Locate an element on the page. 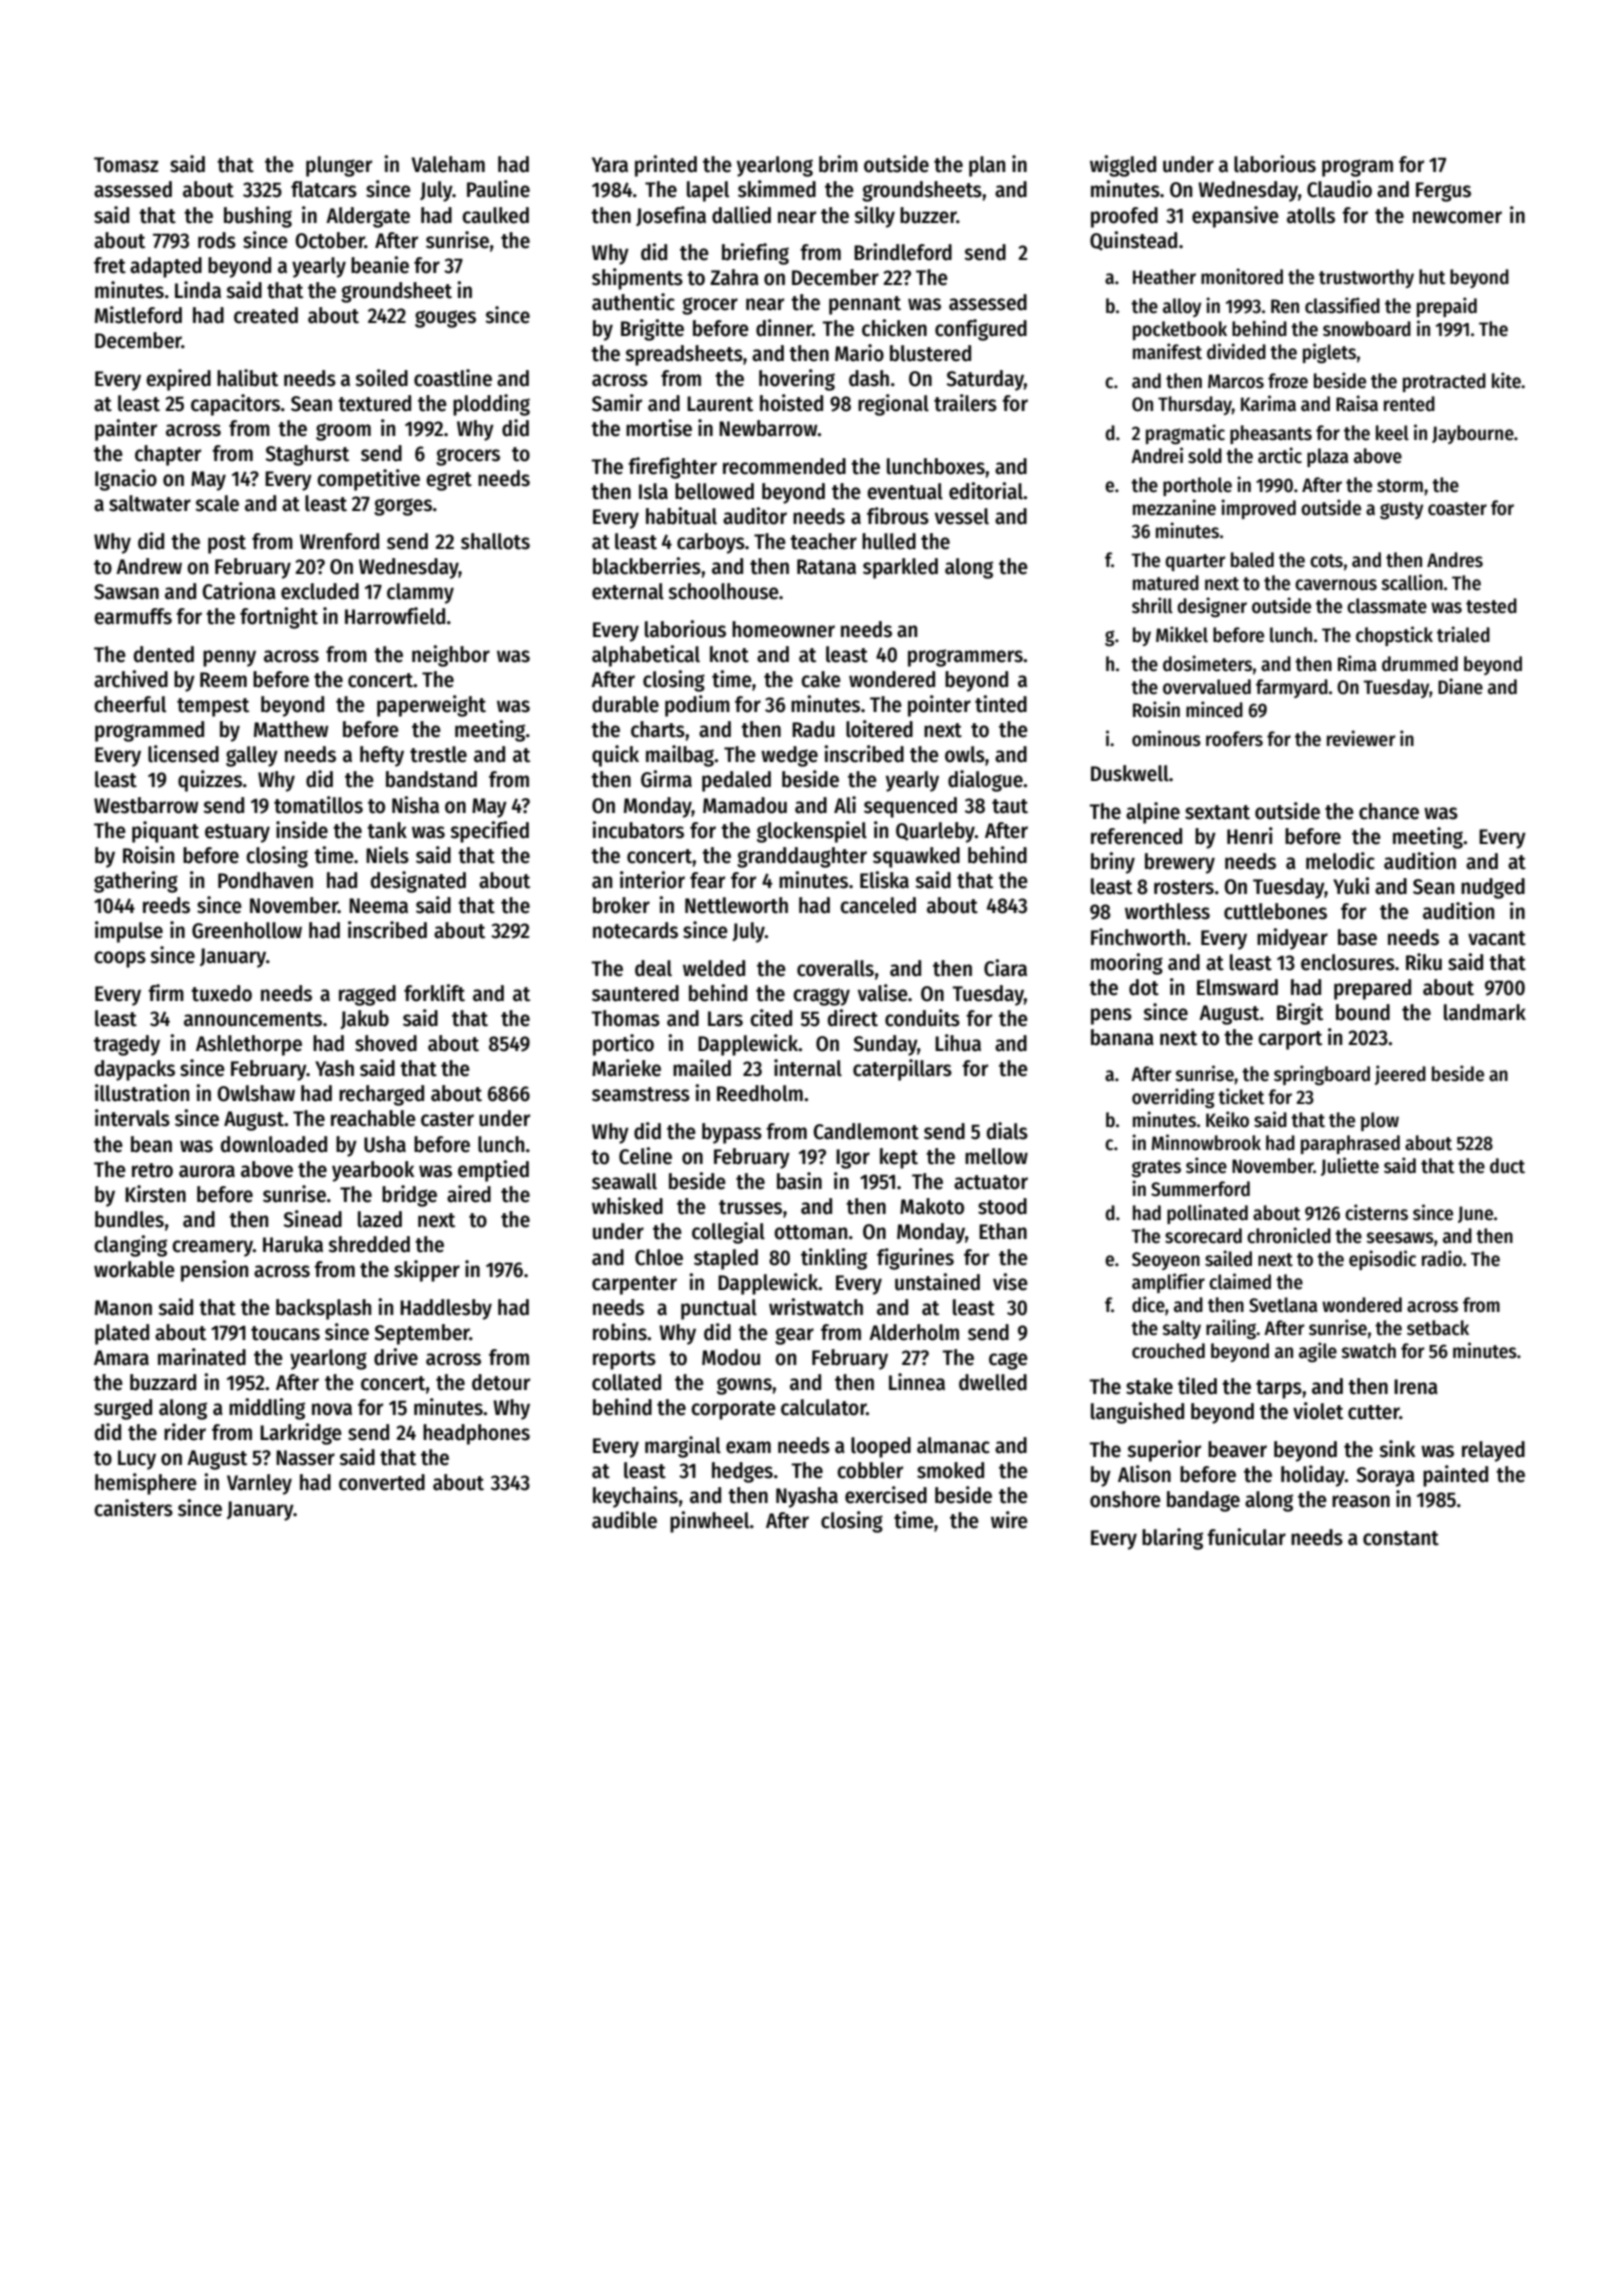  Henri is located at coordinates (1250, 836).
